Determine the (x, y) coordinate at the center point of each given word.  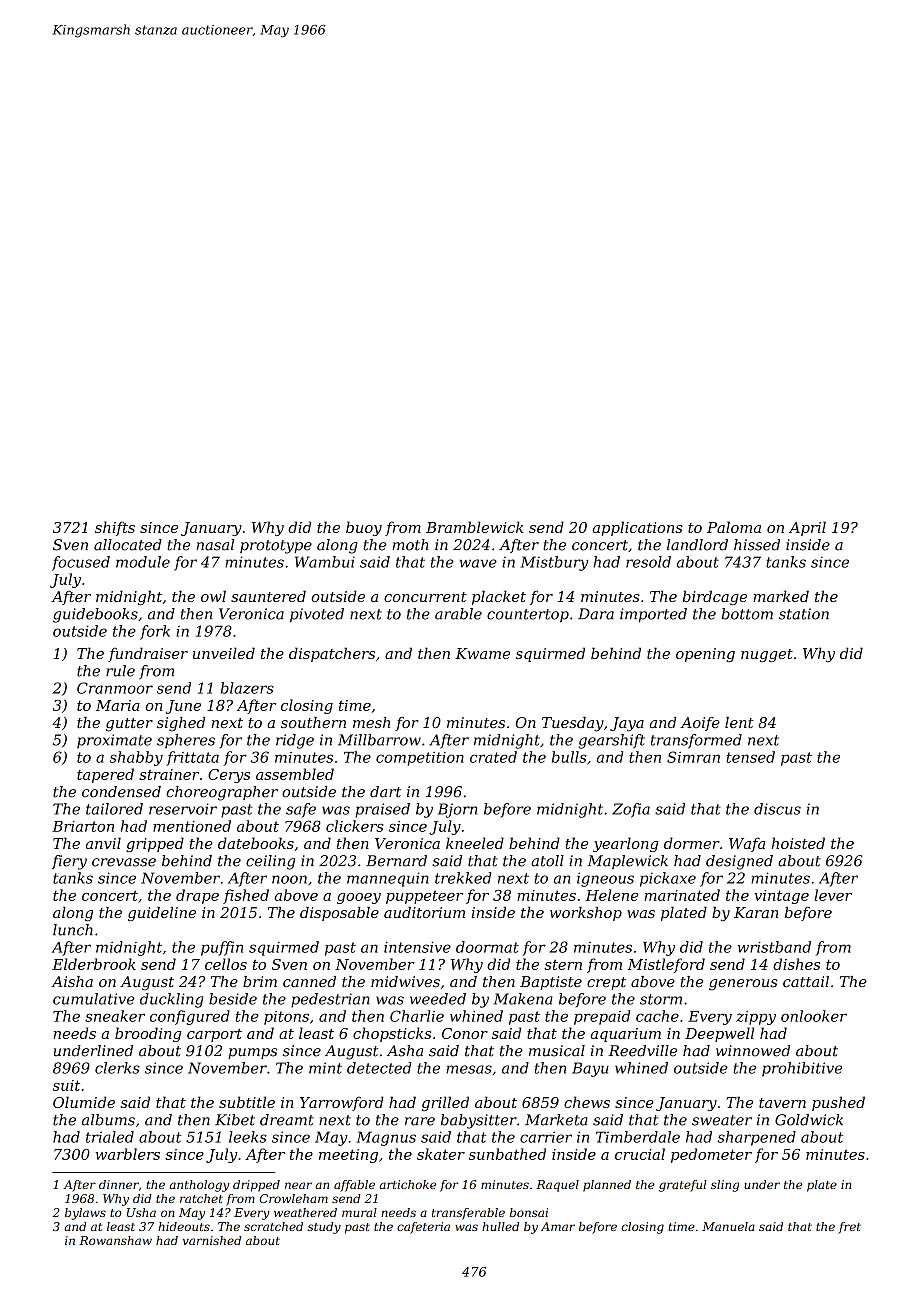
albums (108, 1120)
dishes (796, 964)
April (807, 528)
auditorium (424, 912)
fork (155, 632)
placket (499, 597)
